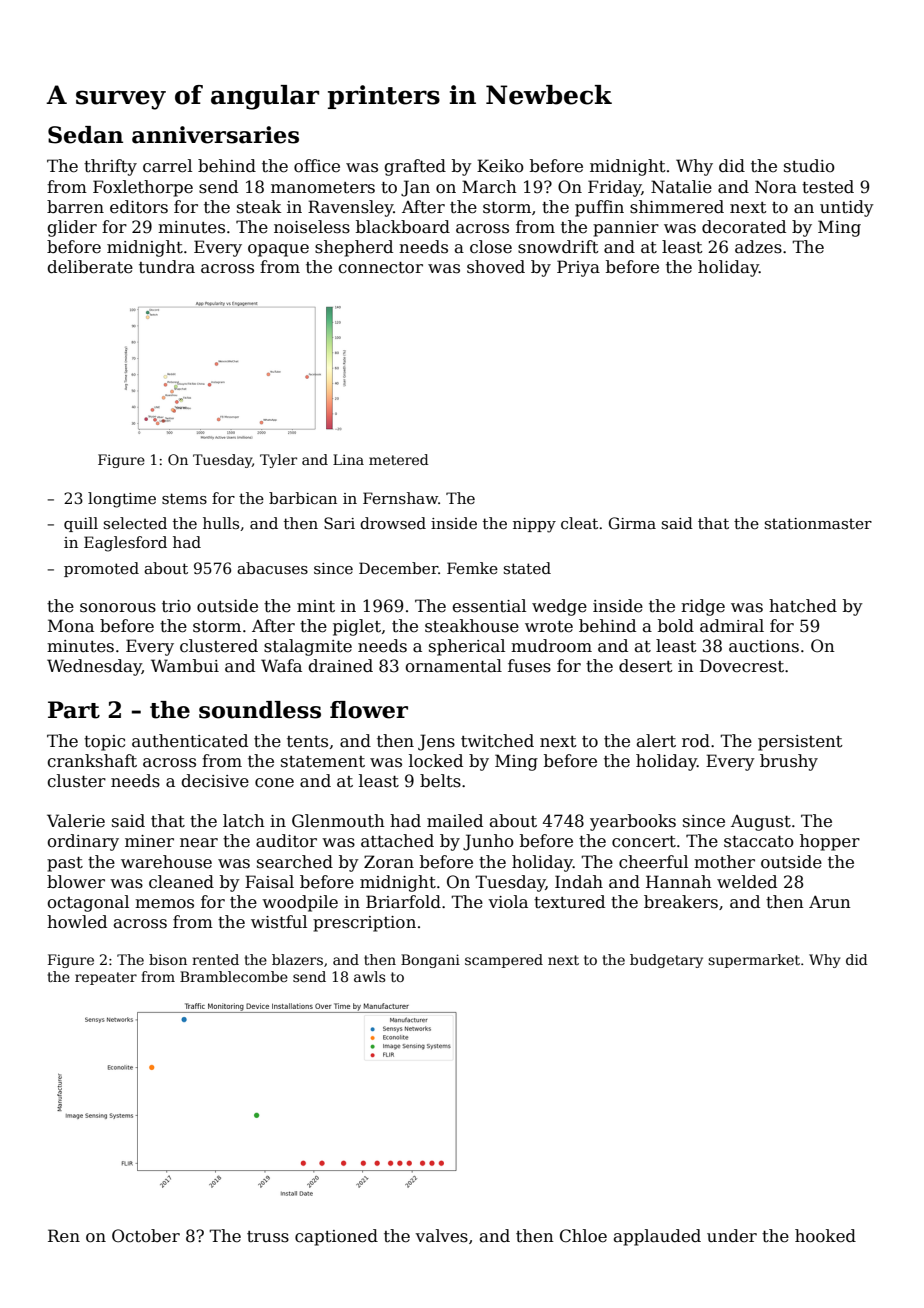 The width and height of the screenshot is (924, 1308). What do you see at coordinates (317, 166) in the screenshot?
I see `office` at bounding box center [317, 166].
